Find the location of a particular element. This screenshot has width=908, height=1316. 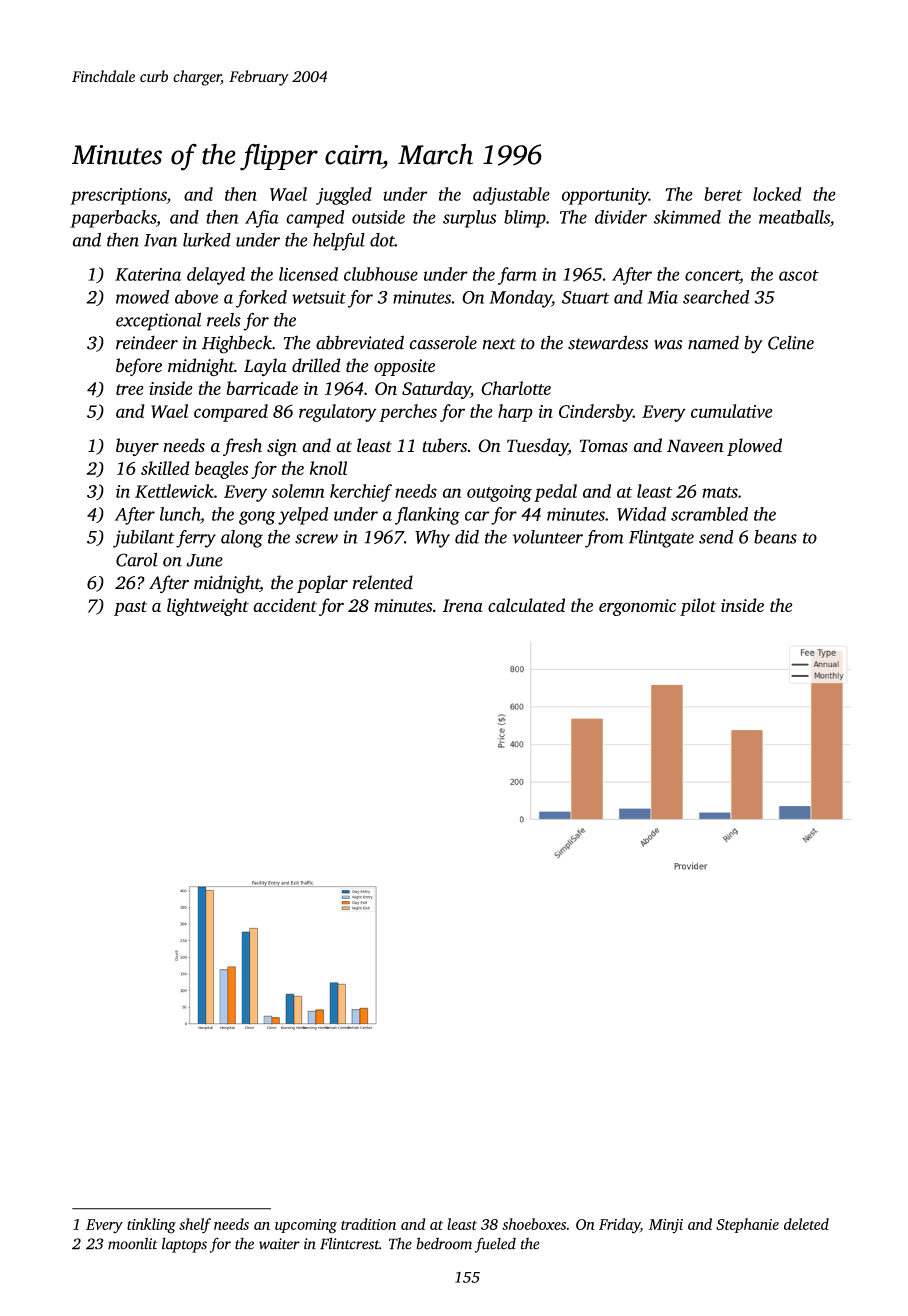

lightweight is located at coordinates (208, 607).
